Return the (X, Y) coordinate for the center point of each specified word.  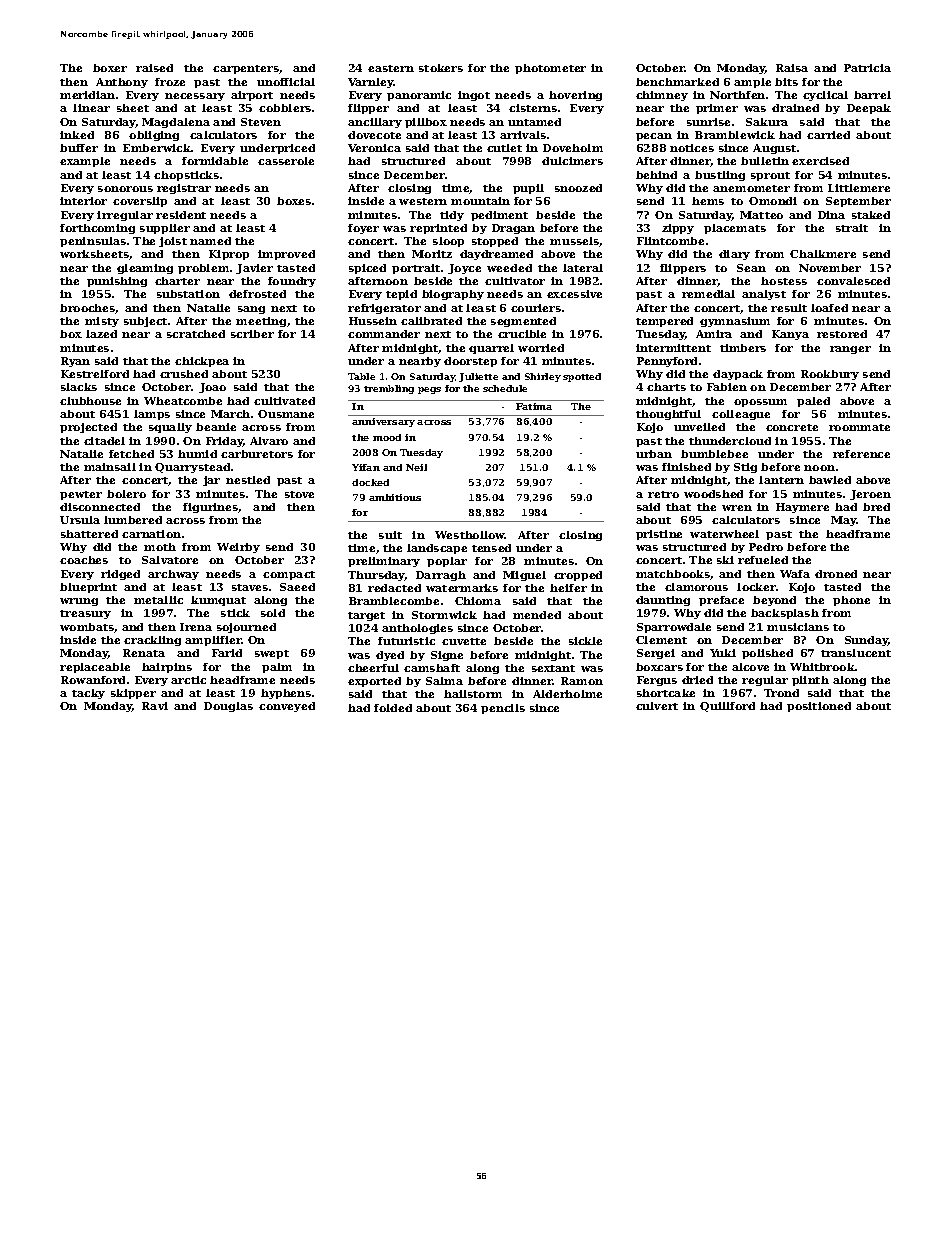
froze (170, 82)
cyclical (825, 96)
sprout (770, 176)
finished (686, 467)
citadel (104, 441)
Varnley (371, 83)
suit (390, 535)
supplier (165, 229)
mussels (575, 242)
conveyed (287, 707)
